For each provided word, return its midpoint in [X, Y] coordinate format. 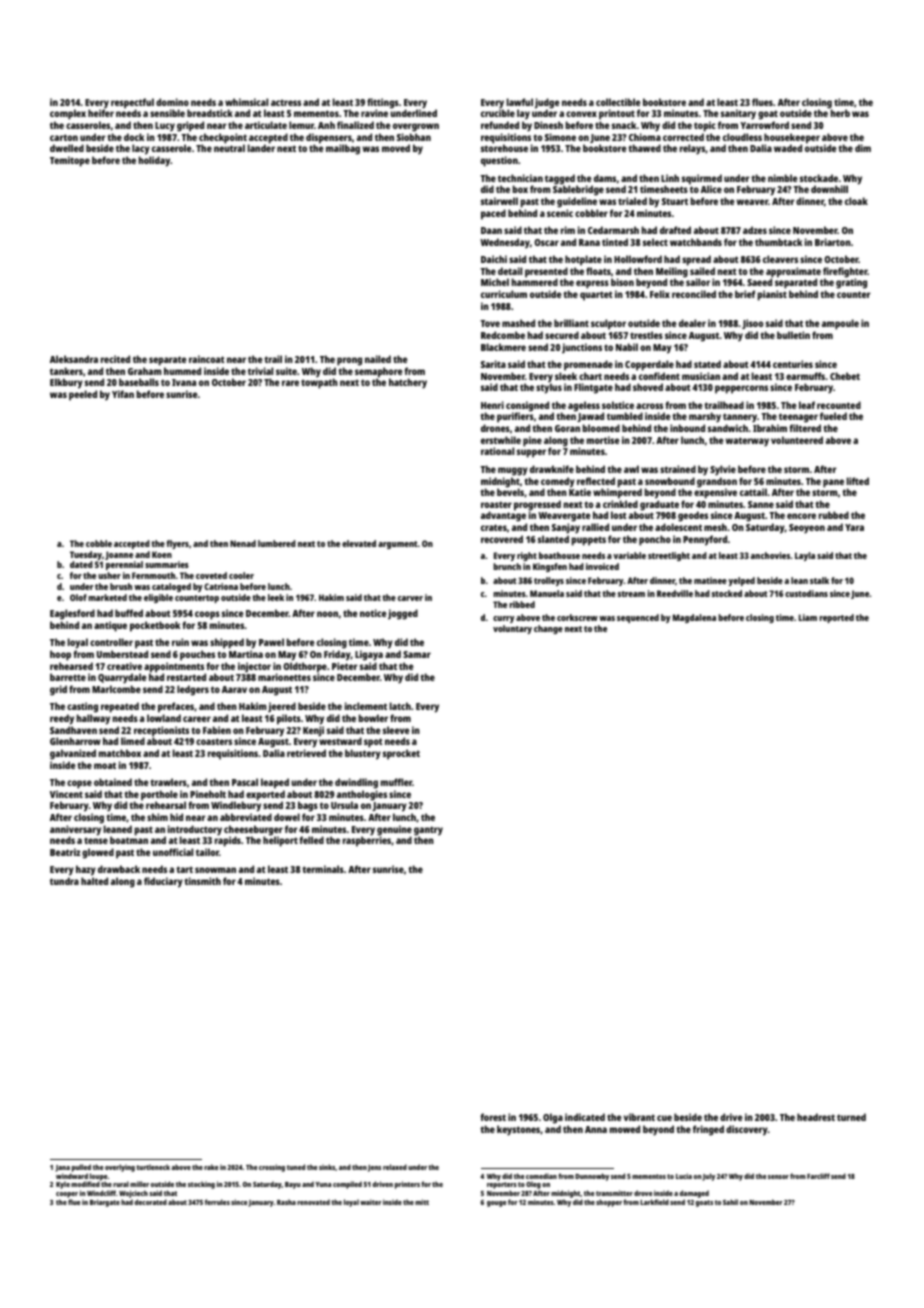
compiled [347, 1185]
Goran [567, 428]
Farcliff [818, 1176]
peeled [83, 395]
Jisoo [752, 324]
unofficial [173, 852]
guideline [577, 202]
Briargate [105, 1203]
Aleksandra [74, 359]
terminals [323, 869]
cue [664, 1118]
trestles [646, 335]
